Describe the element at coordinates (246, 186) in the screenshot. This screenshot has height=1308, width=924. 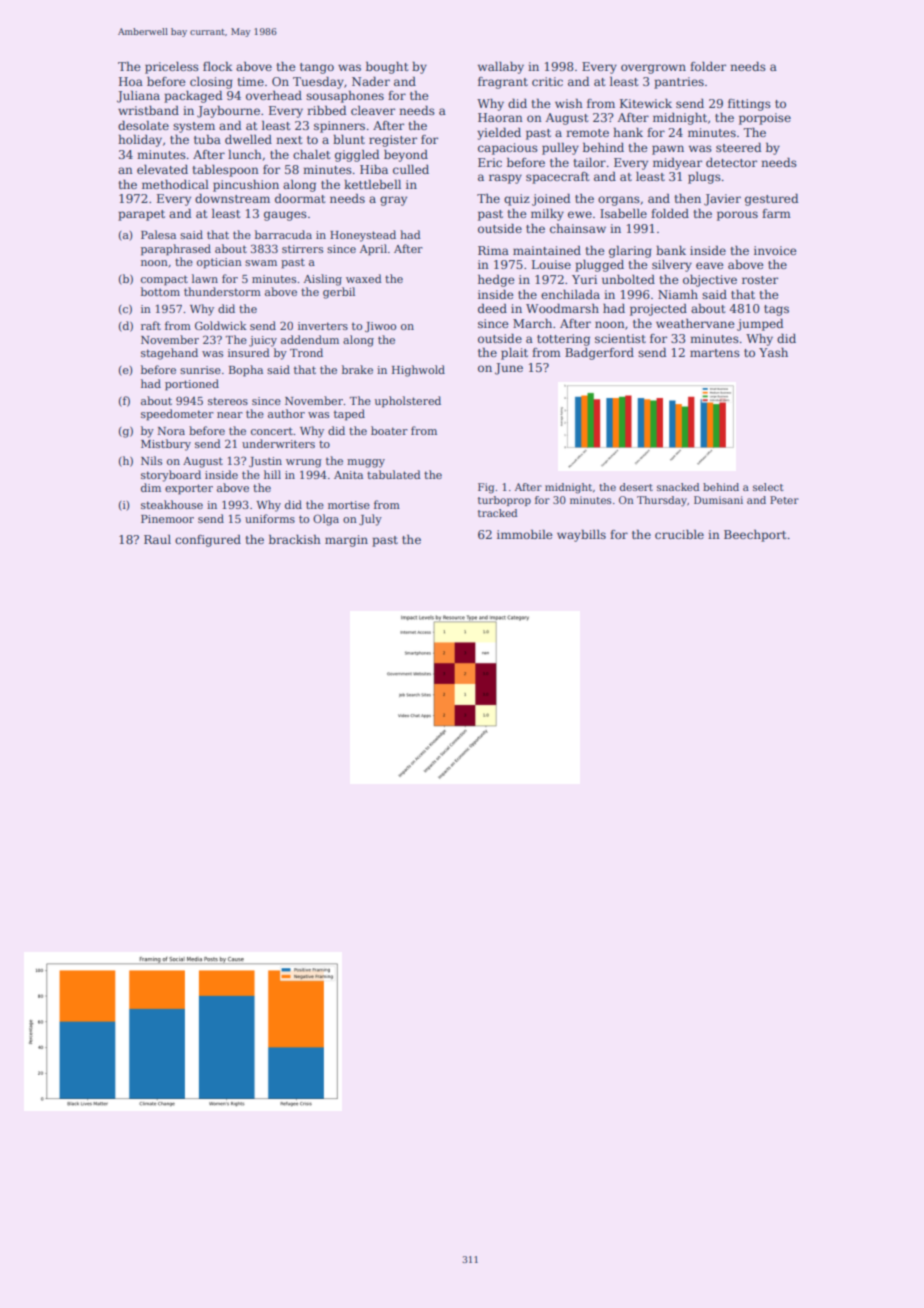
I see `pincushion` at that location.
